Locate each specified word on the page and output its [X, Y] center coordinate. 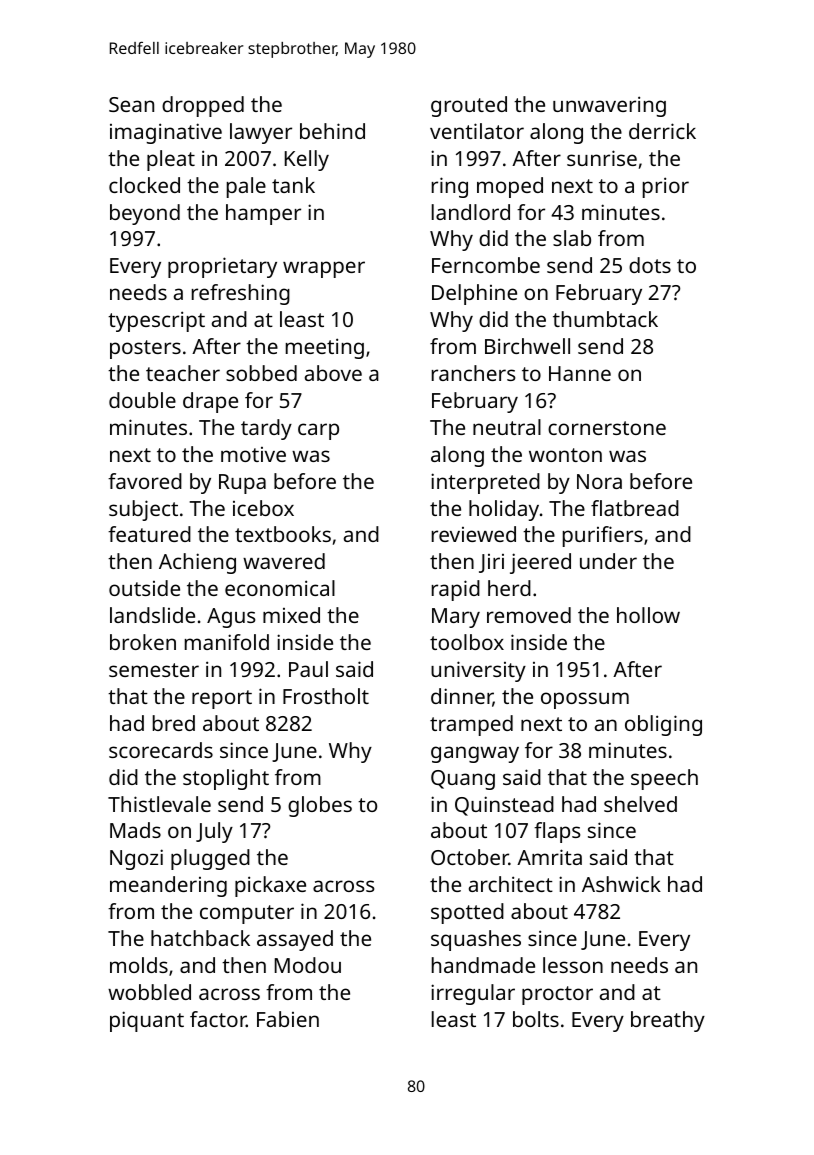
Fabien [288, 1019]
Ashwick [621, 884]
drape [210, 402]
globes [320, 806]
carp [318, 431]
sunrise [602, 158]
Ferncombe [486, 265]
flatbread [635, 508]
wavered [284, 561]
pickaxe [270, 886]
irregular [473, 994]
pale [246, 187]
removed [529, 615]
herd [509, 588]
